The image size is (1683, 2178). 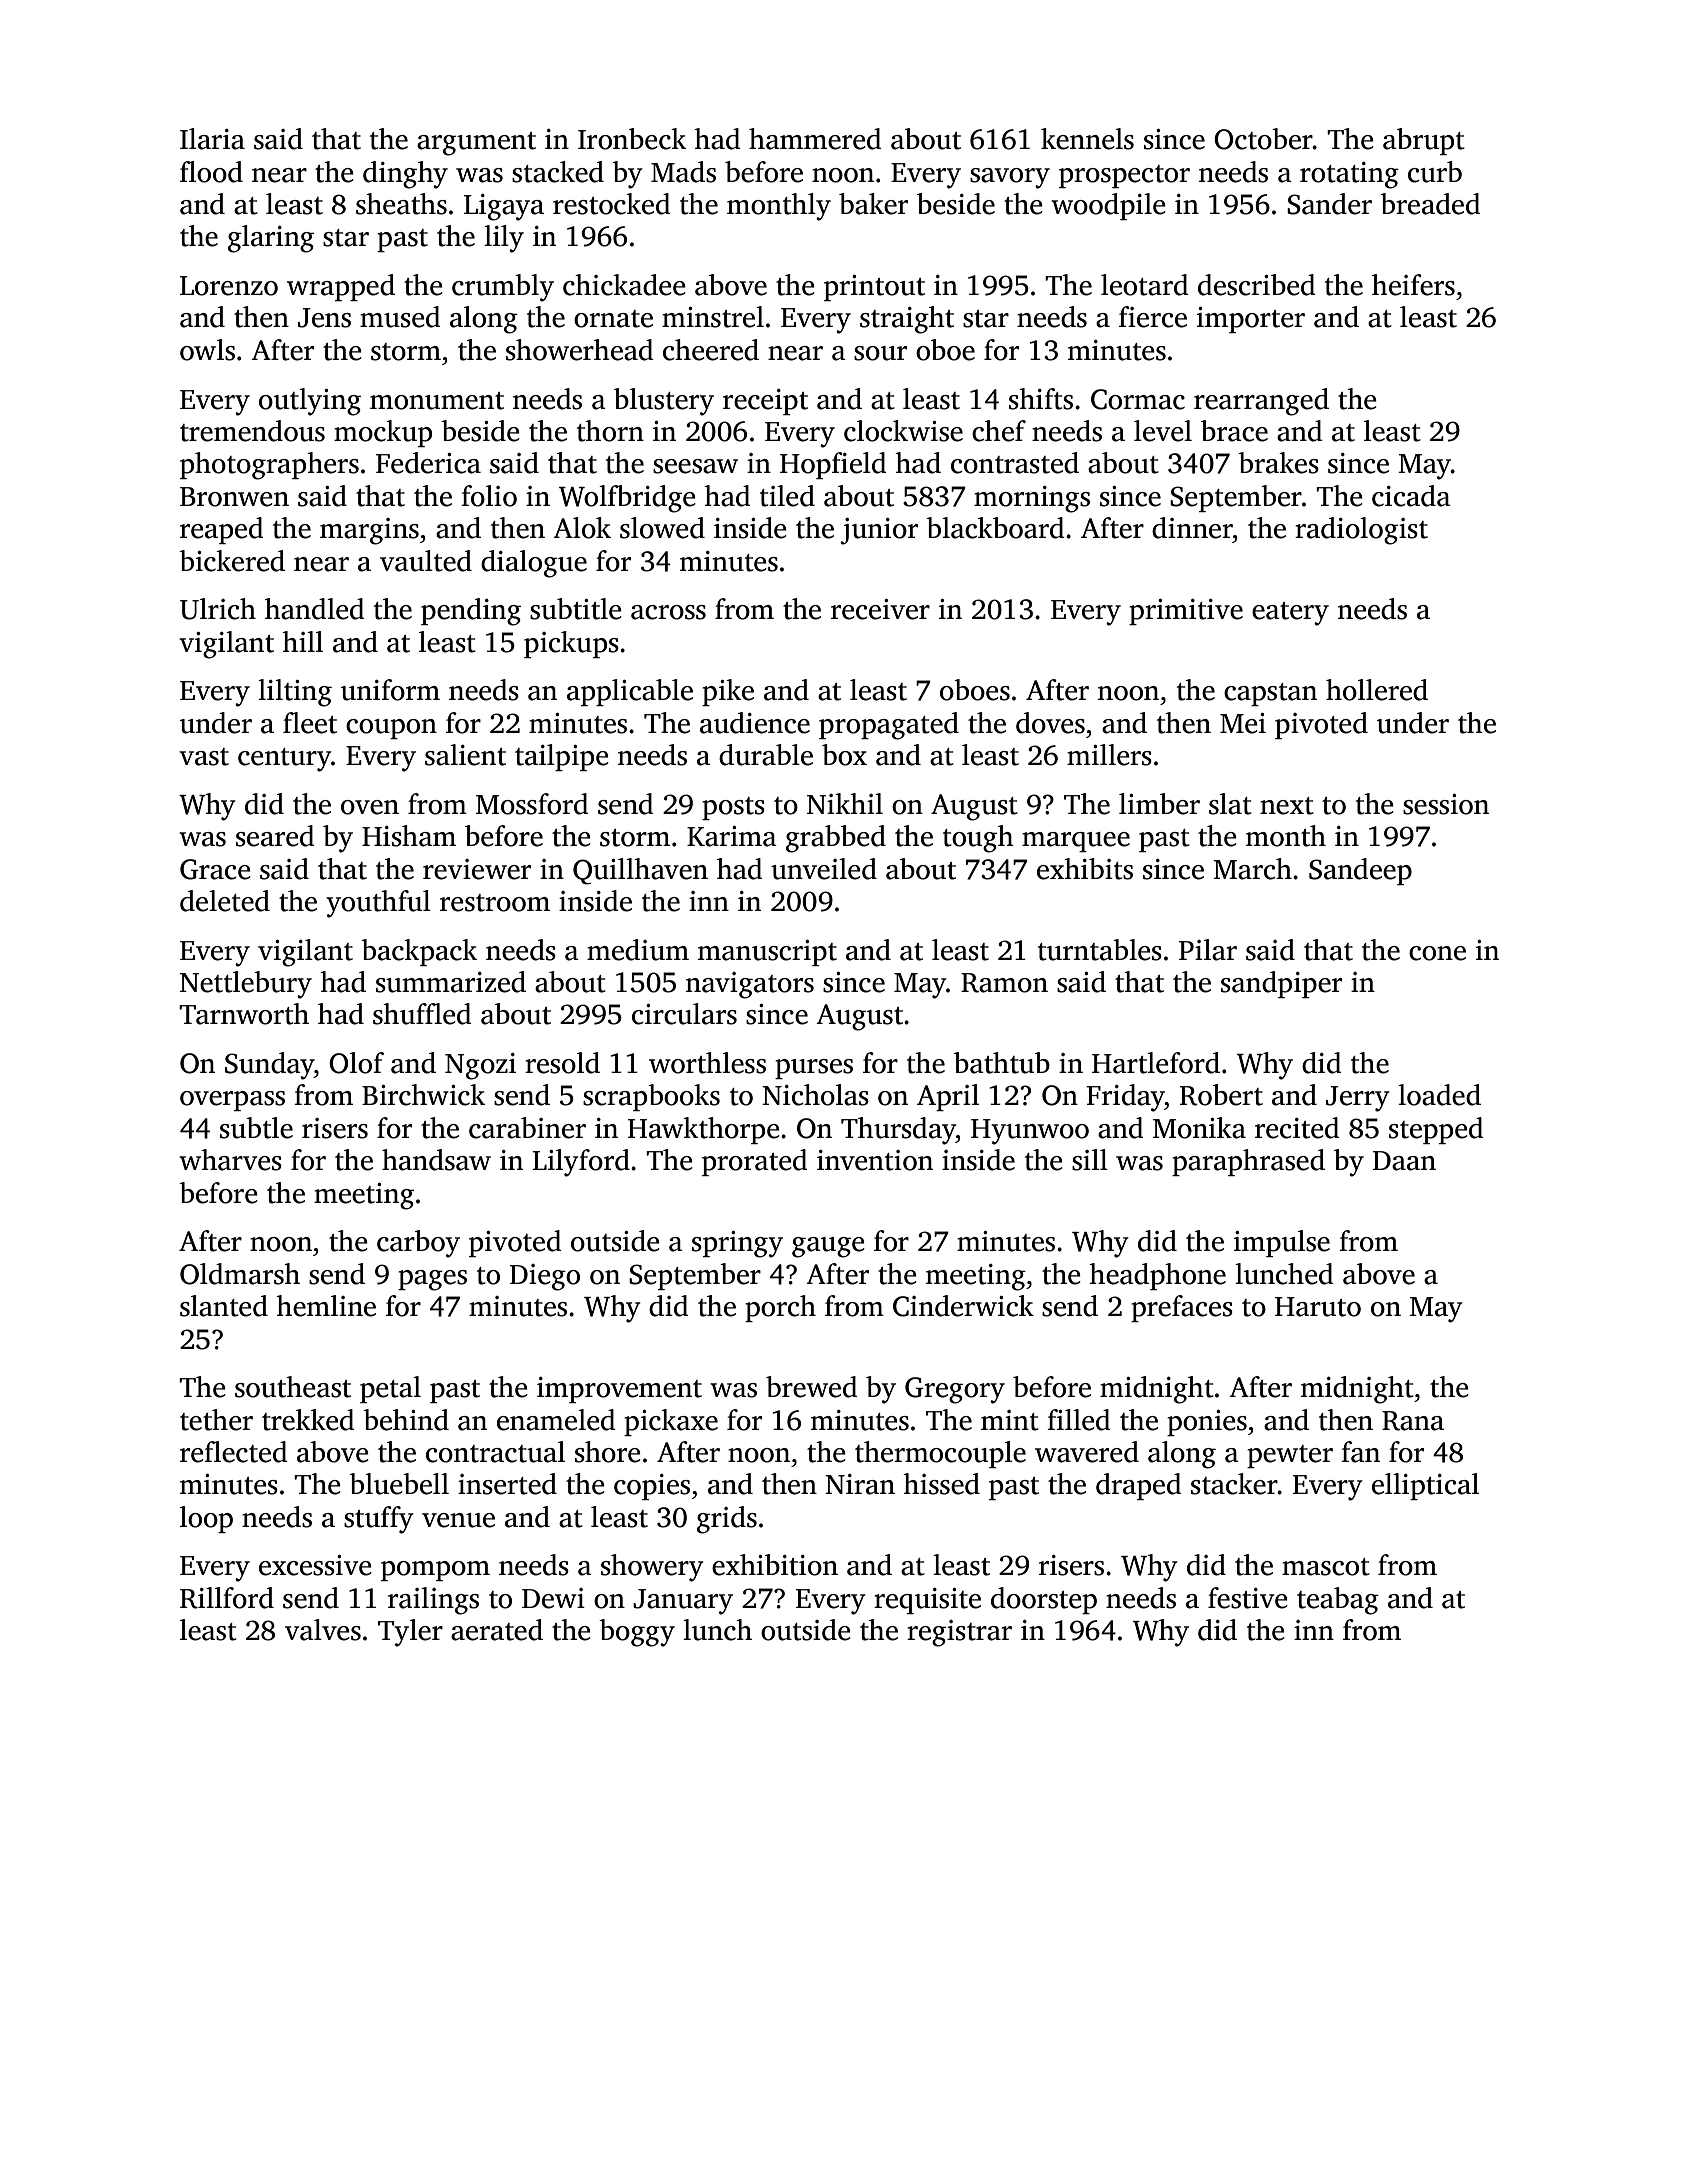 What do you see at coordinates (927, 1601) in the document?
I see `requisite` at bounding box center [927, 1601].
